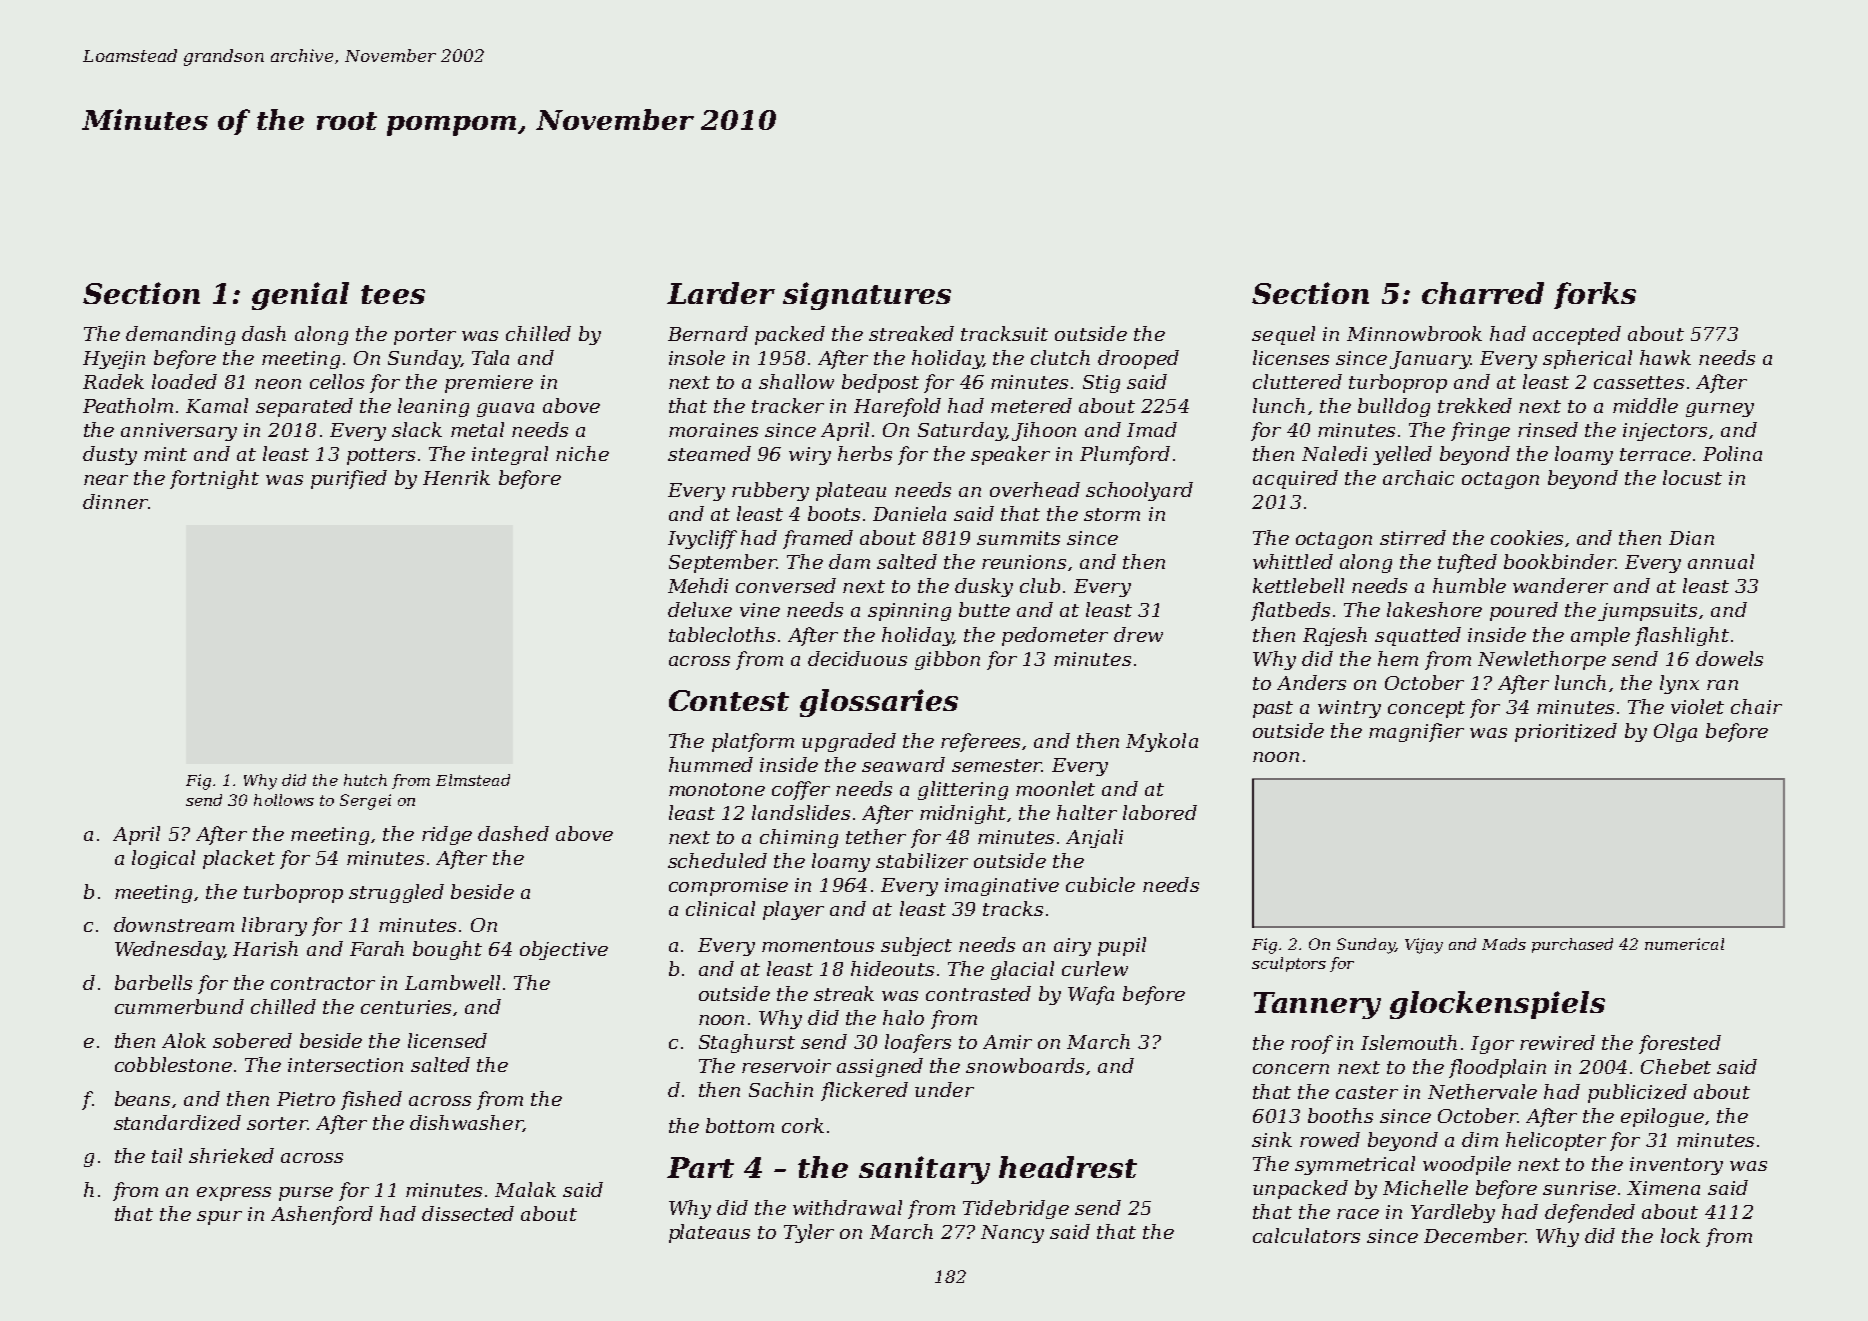 Image resolution: width=1868 pixels, height=1321 pixels. I want to click on genial, so click(300, 296).
